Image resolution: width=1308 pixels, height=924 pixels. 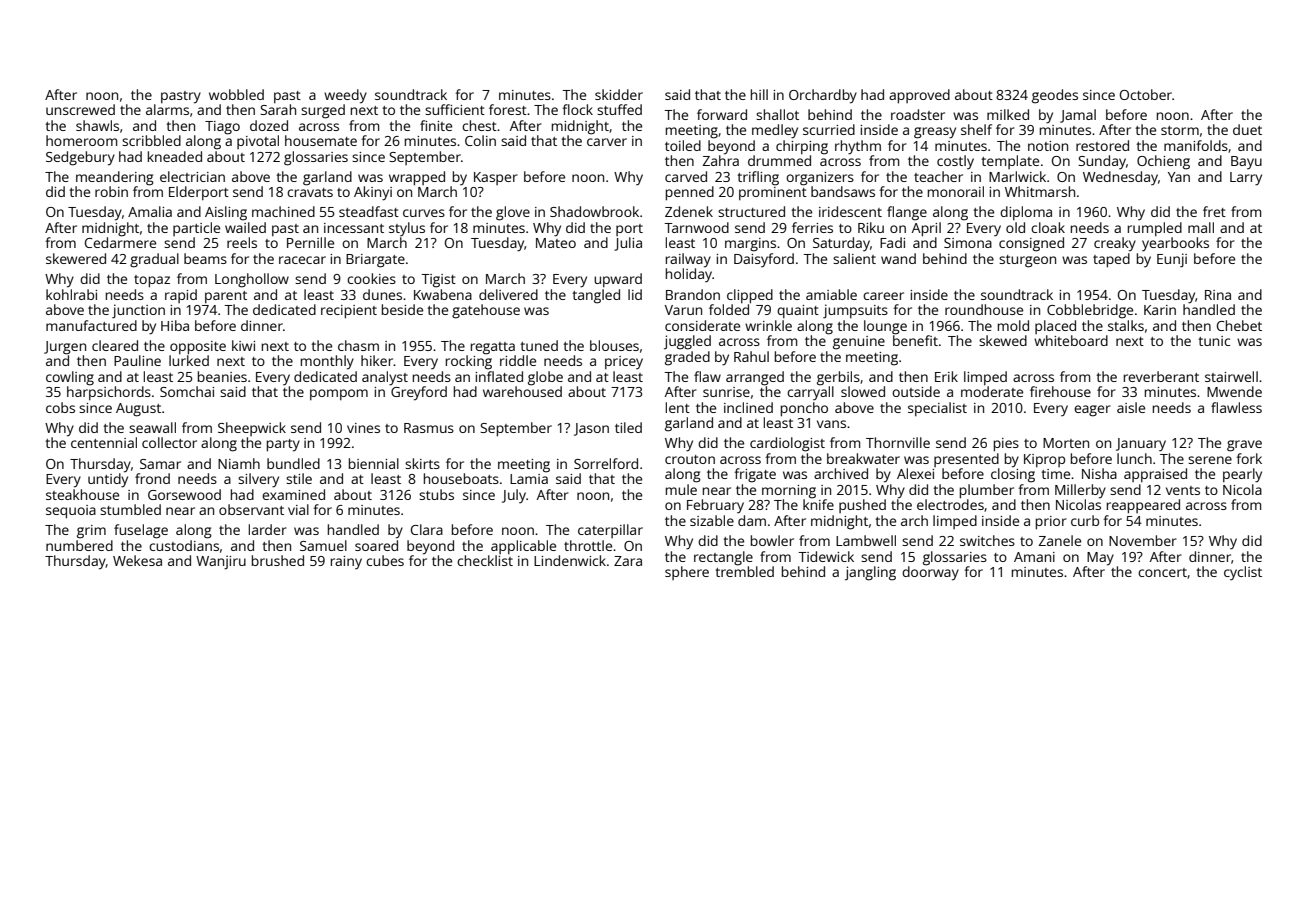 I want to click on rainy, so click(x=346, y=563).
